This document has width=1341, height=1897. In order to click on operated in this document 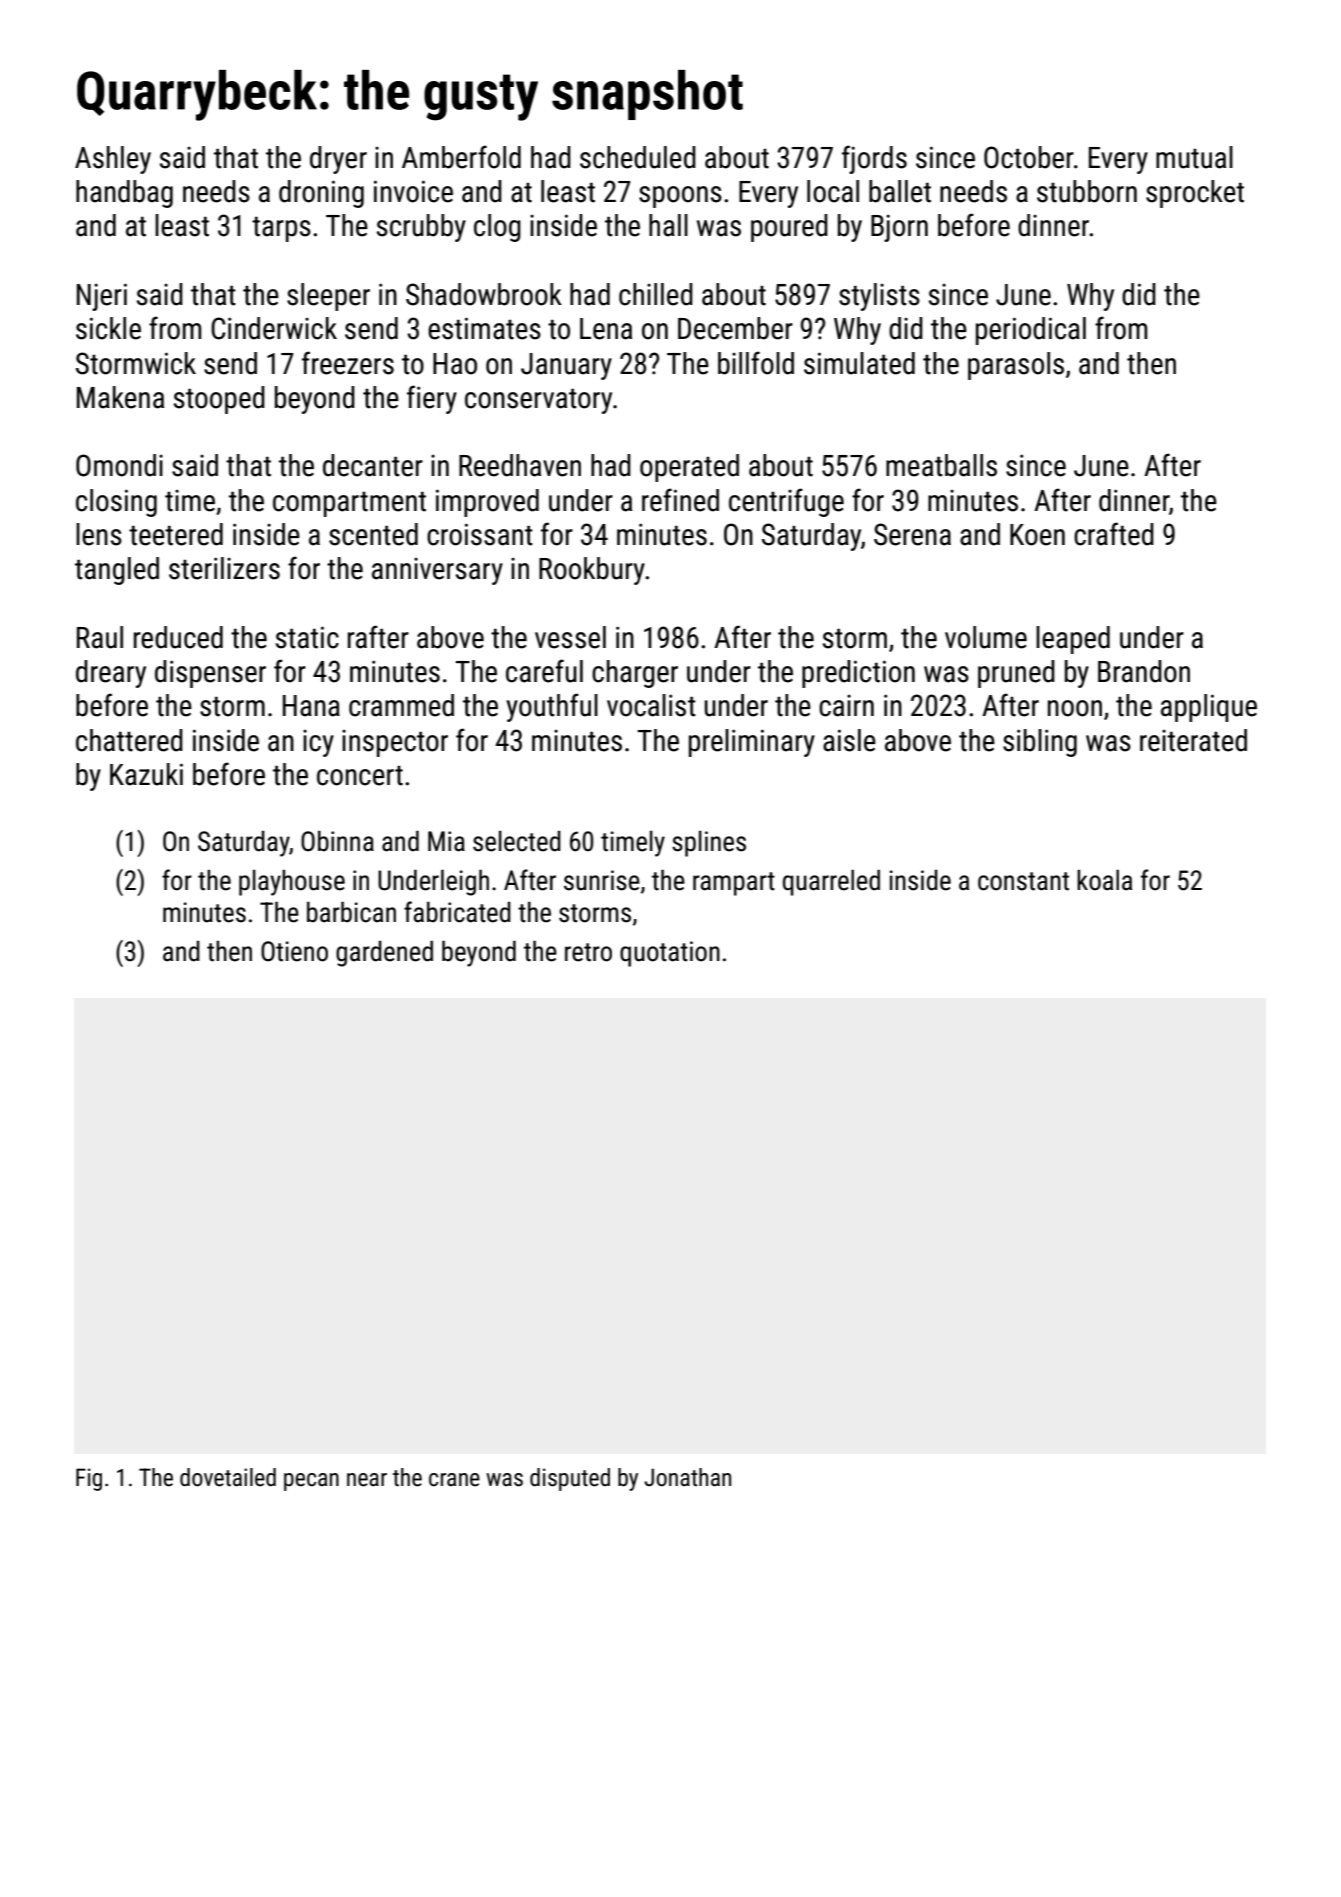, I will do `click(689, 468)`.
